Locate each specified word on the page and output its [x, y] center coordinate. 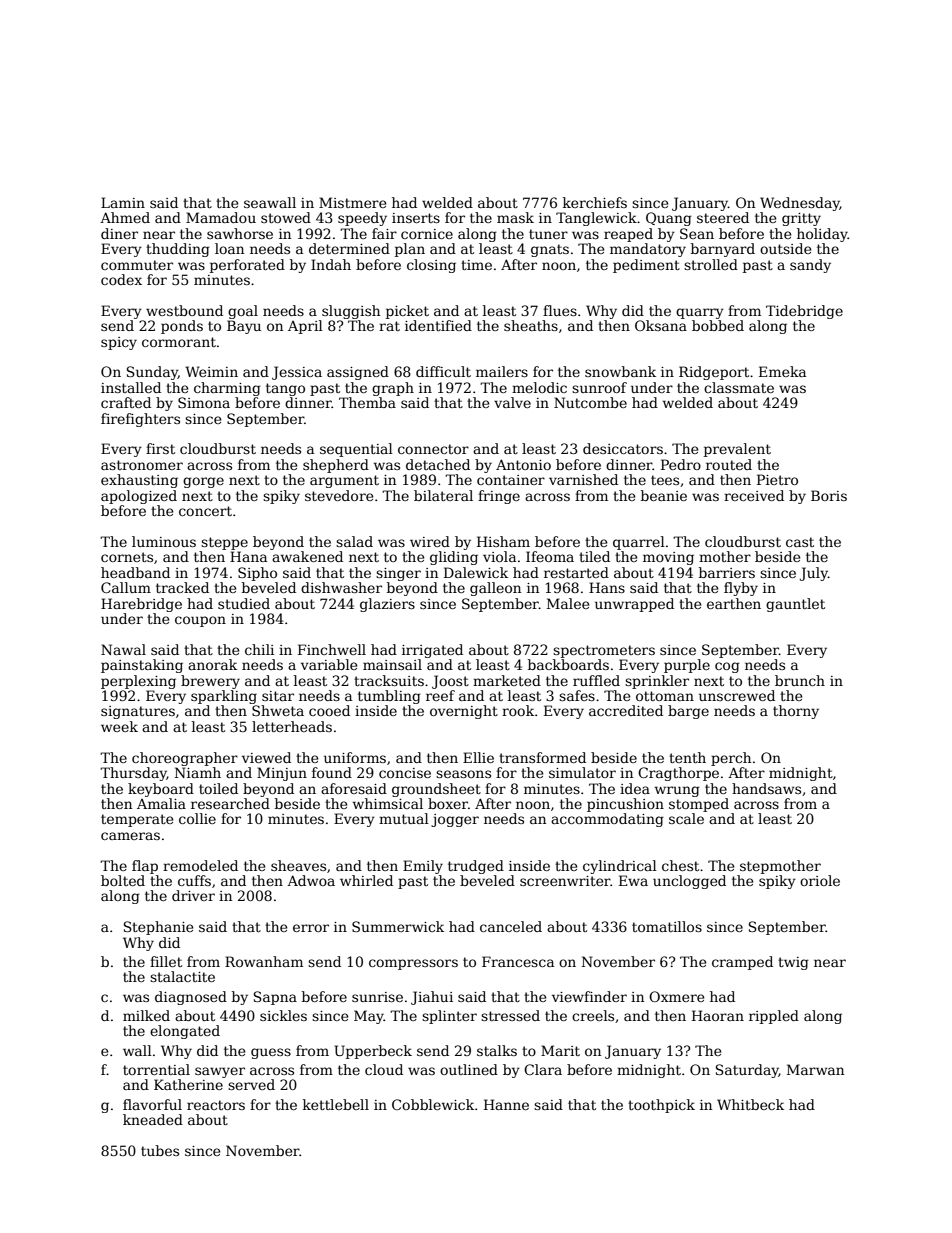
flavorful [152, 1104]
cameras [130, 836]
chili [259, 649]
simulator [582, 772]
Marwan [815, 1069]
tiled [594, 556]
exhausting [139, 481]
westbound [184, 310]
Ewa [633, 880]
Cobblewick [433, 1104]
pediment [646, 266]
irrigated [432, 651]
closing [431, 266]
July [813, 574]
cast [800, 542]
